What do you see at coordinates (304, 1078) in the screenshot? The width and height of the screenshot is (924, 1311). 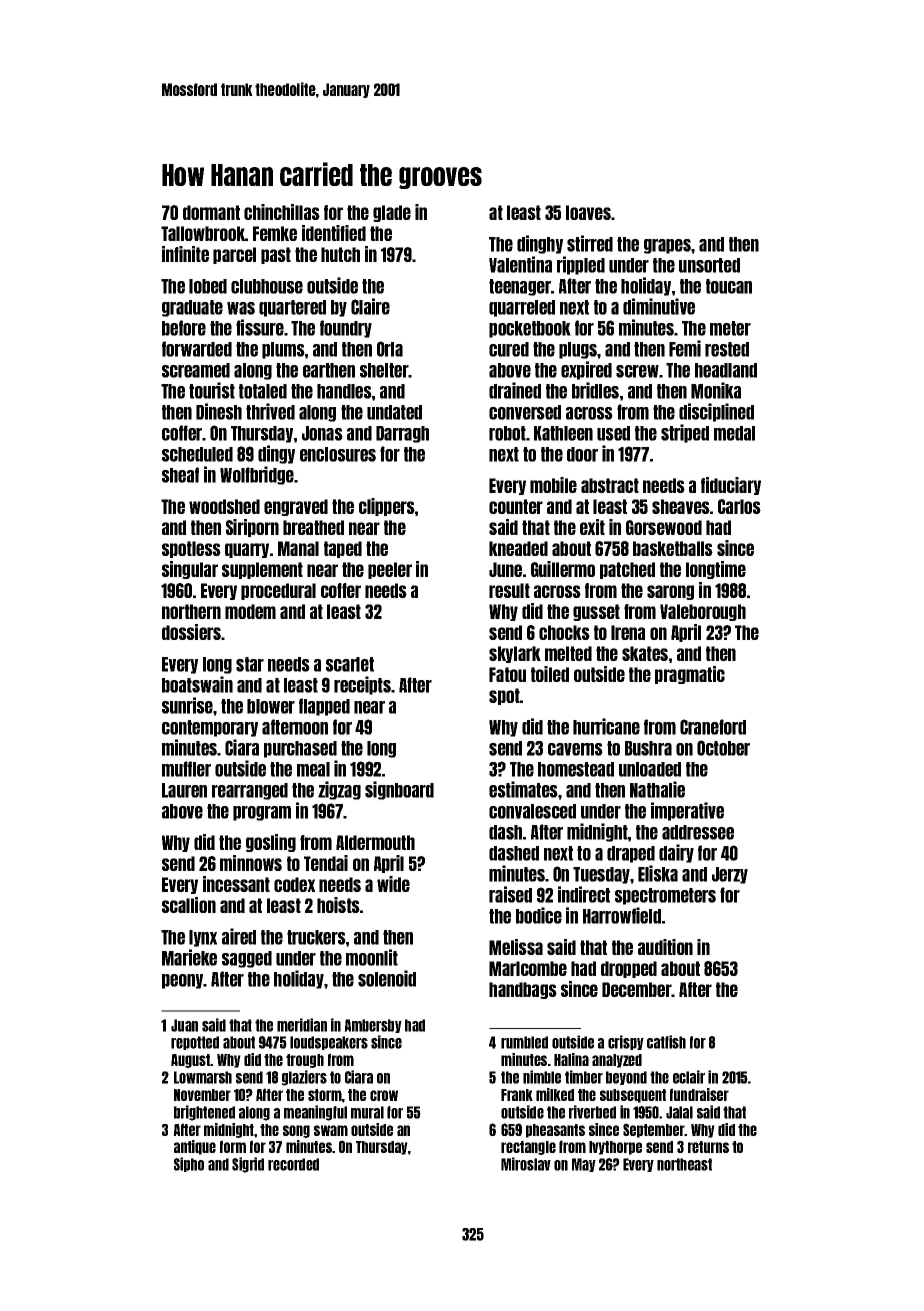 I see `glaziers` at bounding box center [304, 1078].
